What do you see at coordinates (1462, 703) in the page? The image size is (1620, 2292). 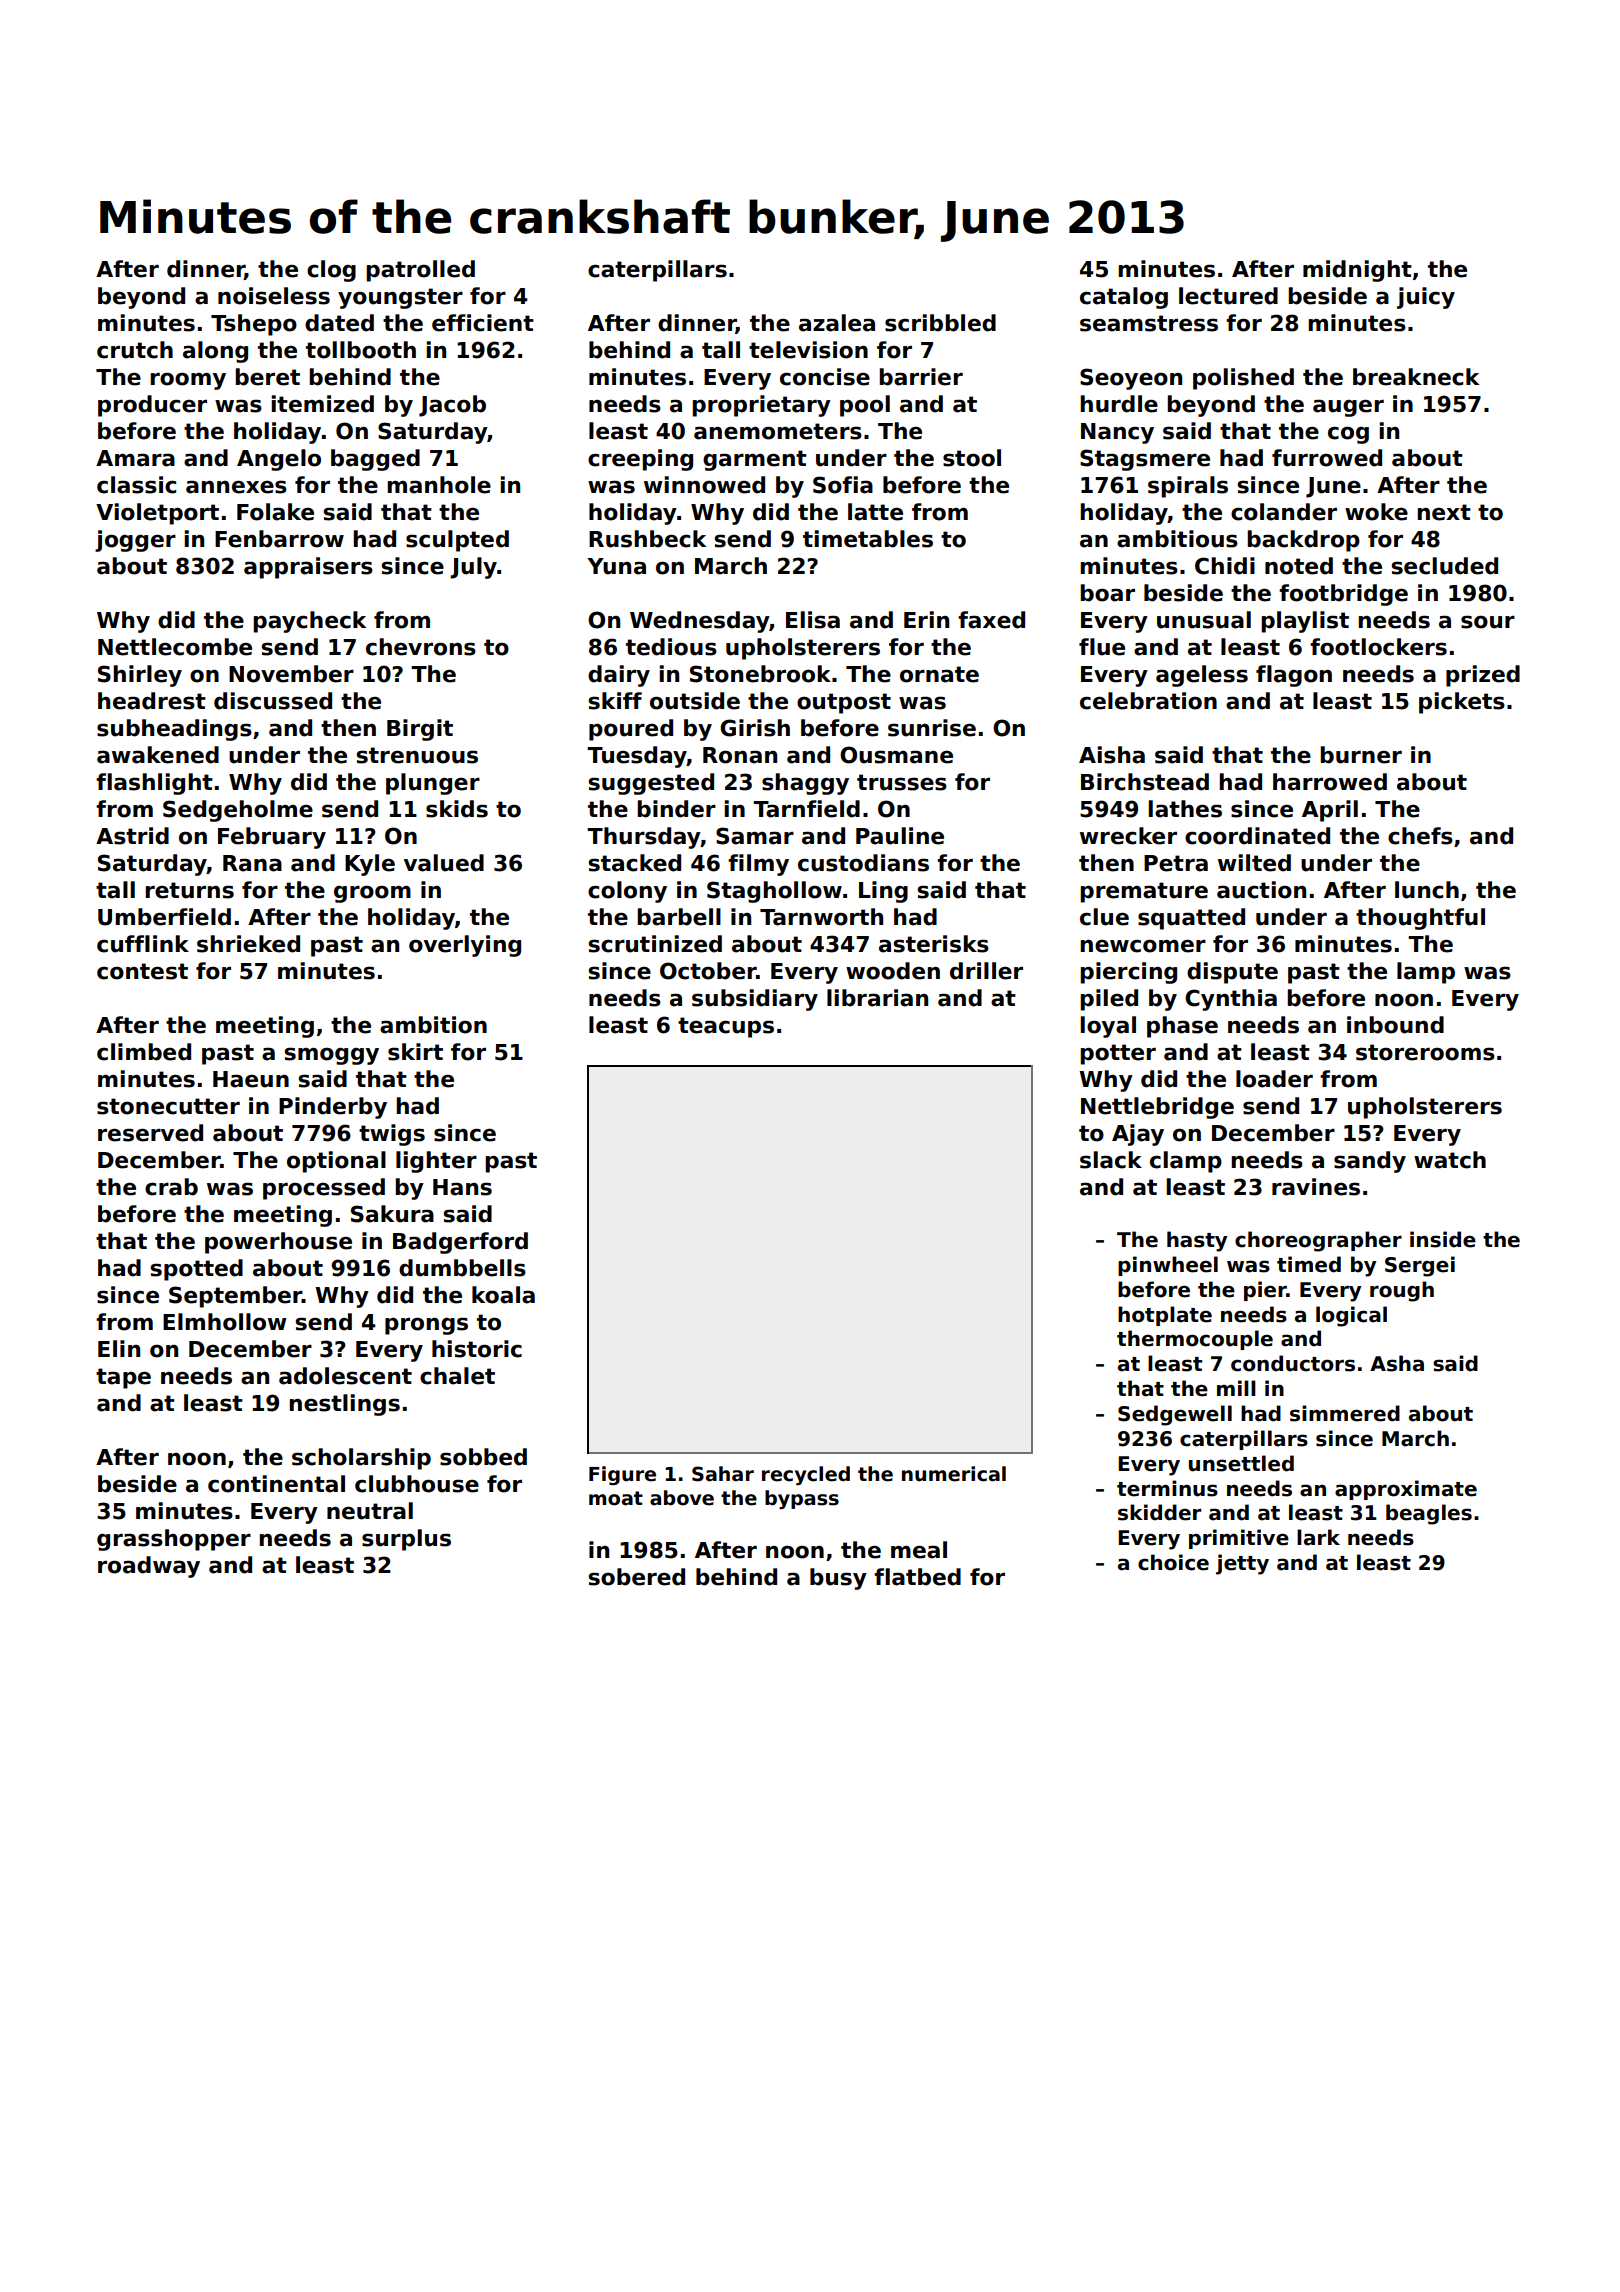 I see `pickets` at bounding box center [1462, 703].
